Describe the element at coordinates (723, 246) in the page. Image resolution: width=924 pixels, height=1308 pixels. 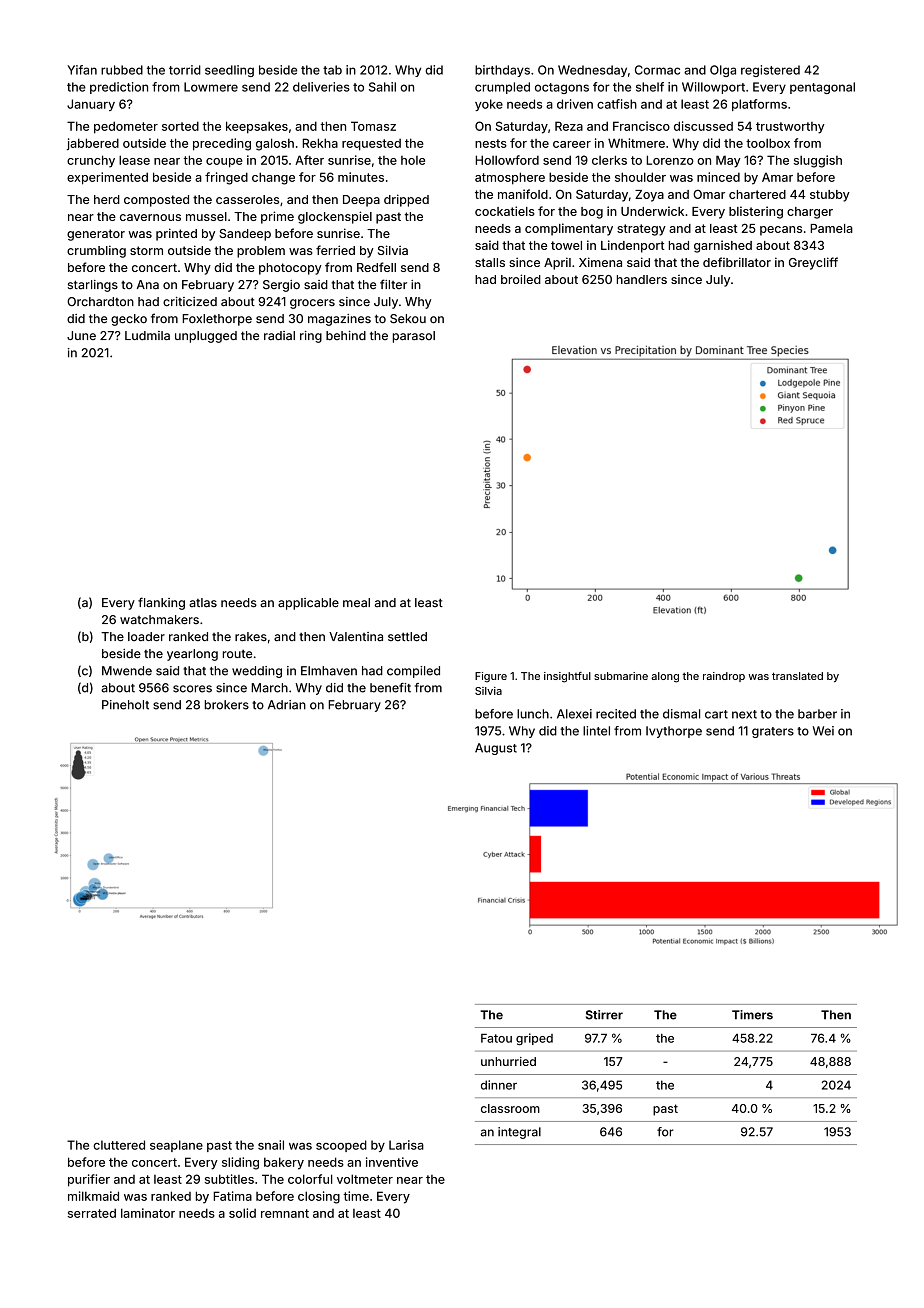
I see `garnished` at that location.
